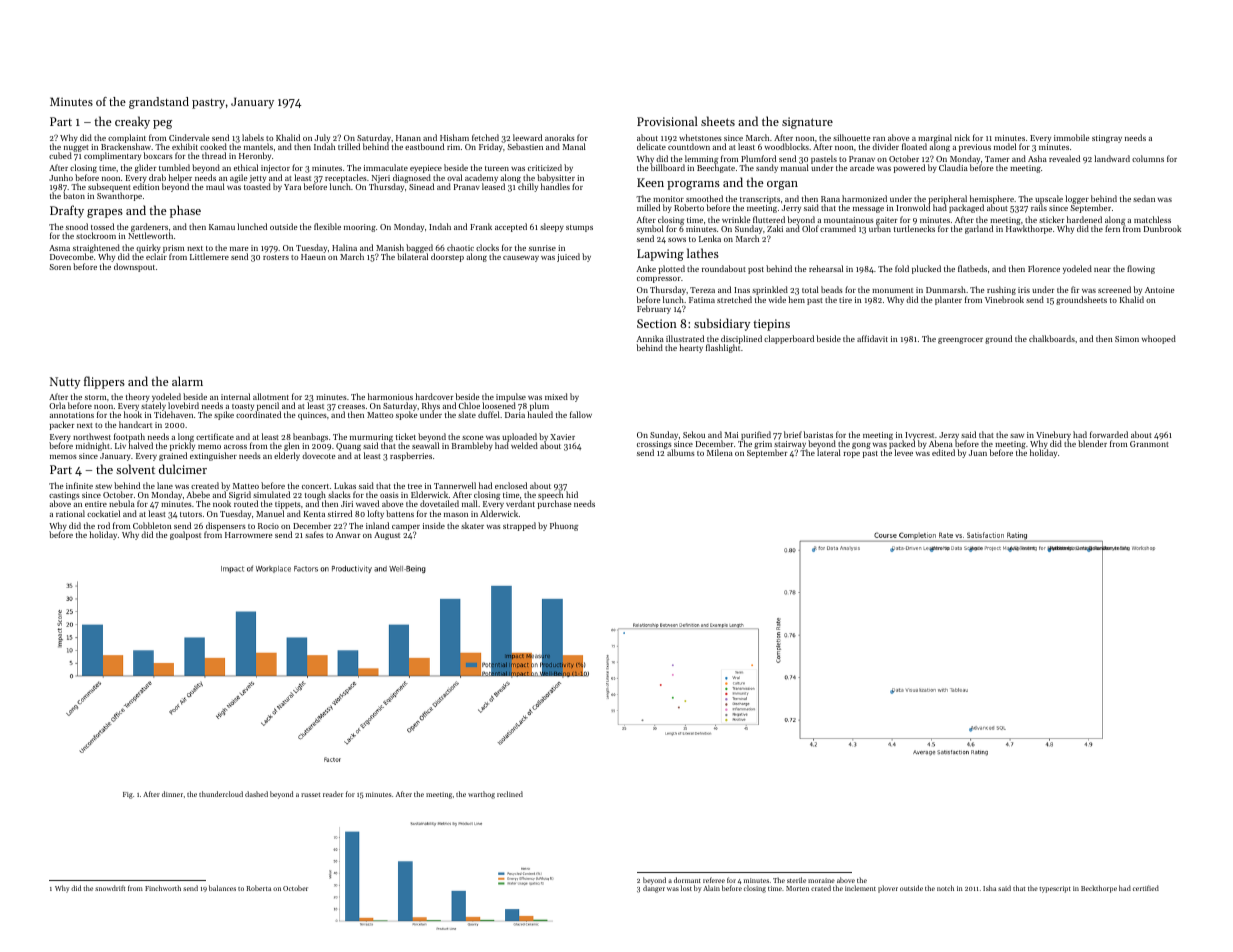  What do you see at coordinates (312, 416) in the page?
I see `quinces` at bounding box center [312, 416].
